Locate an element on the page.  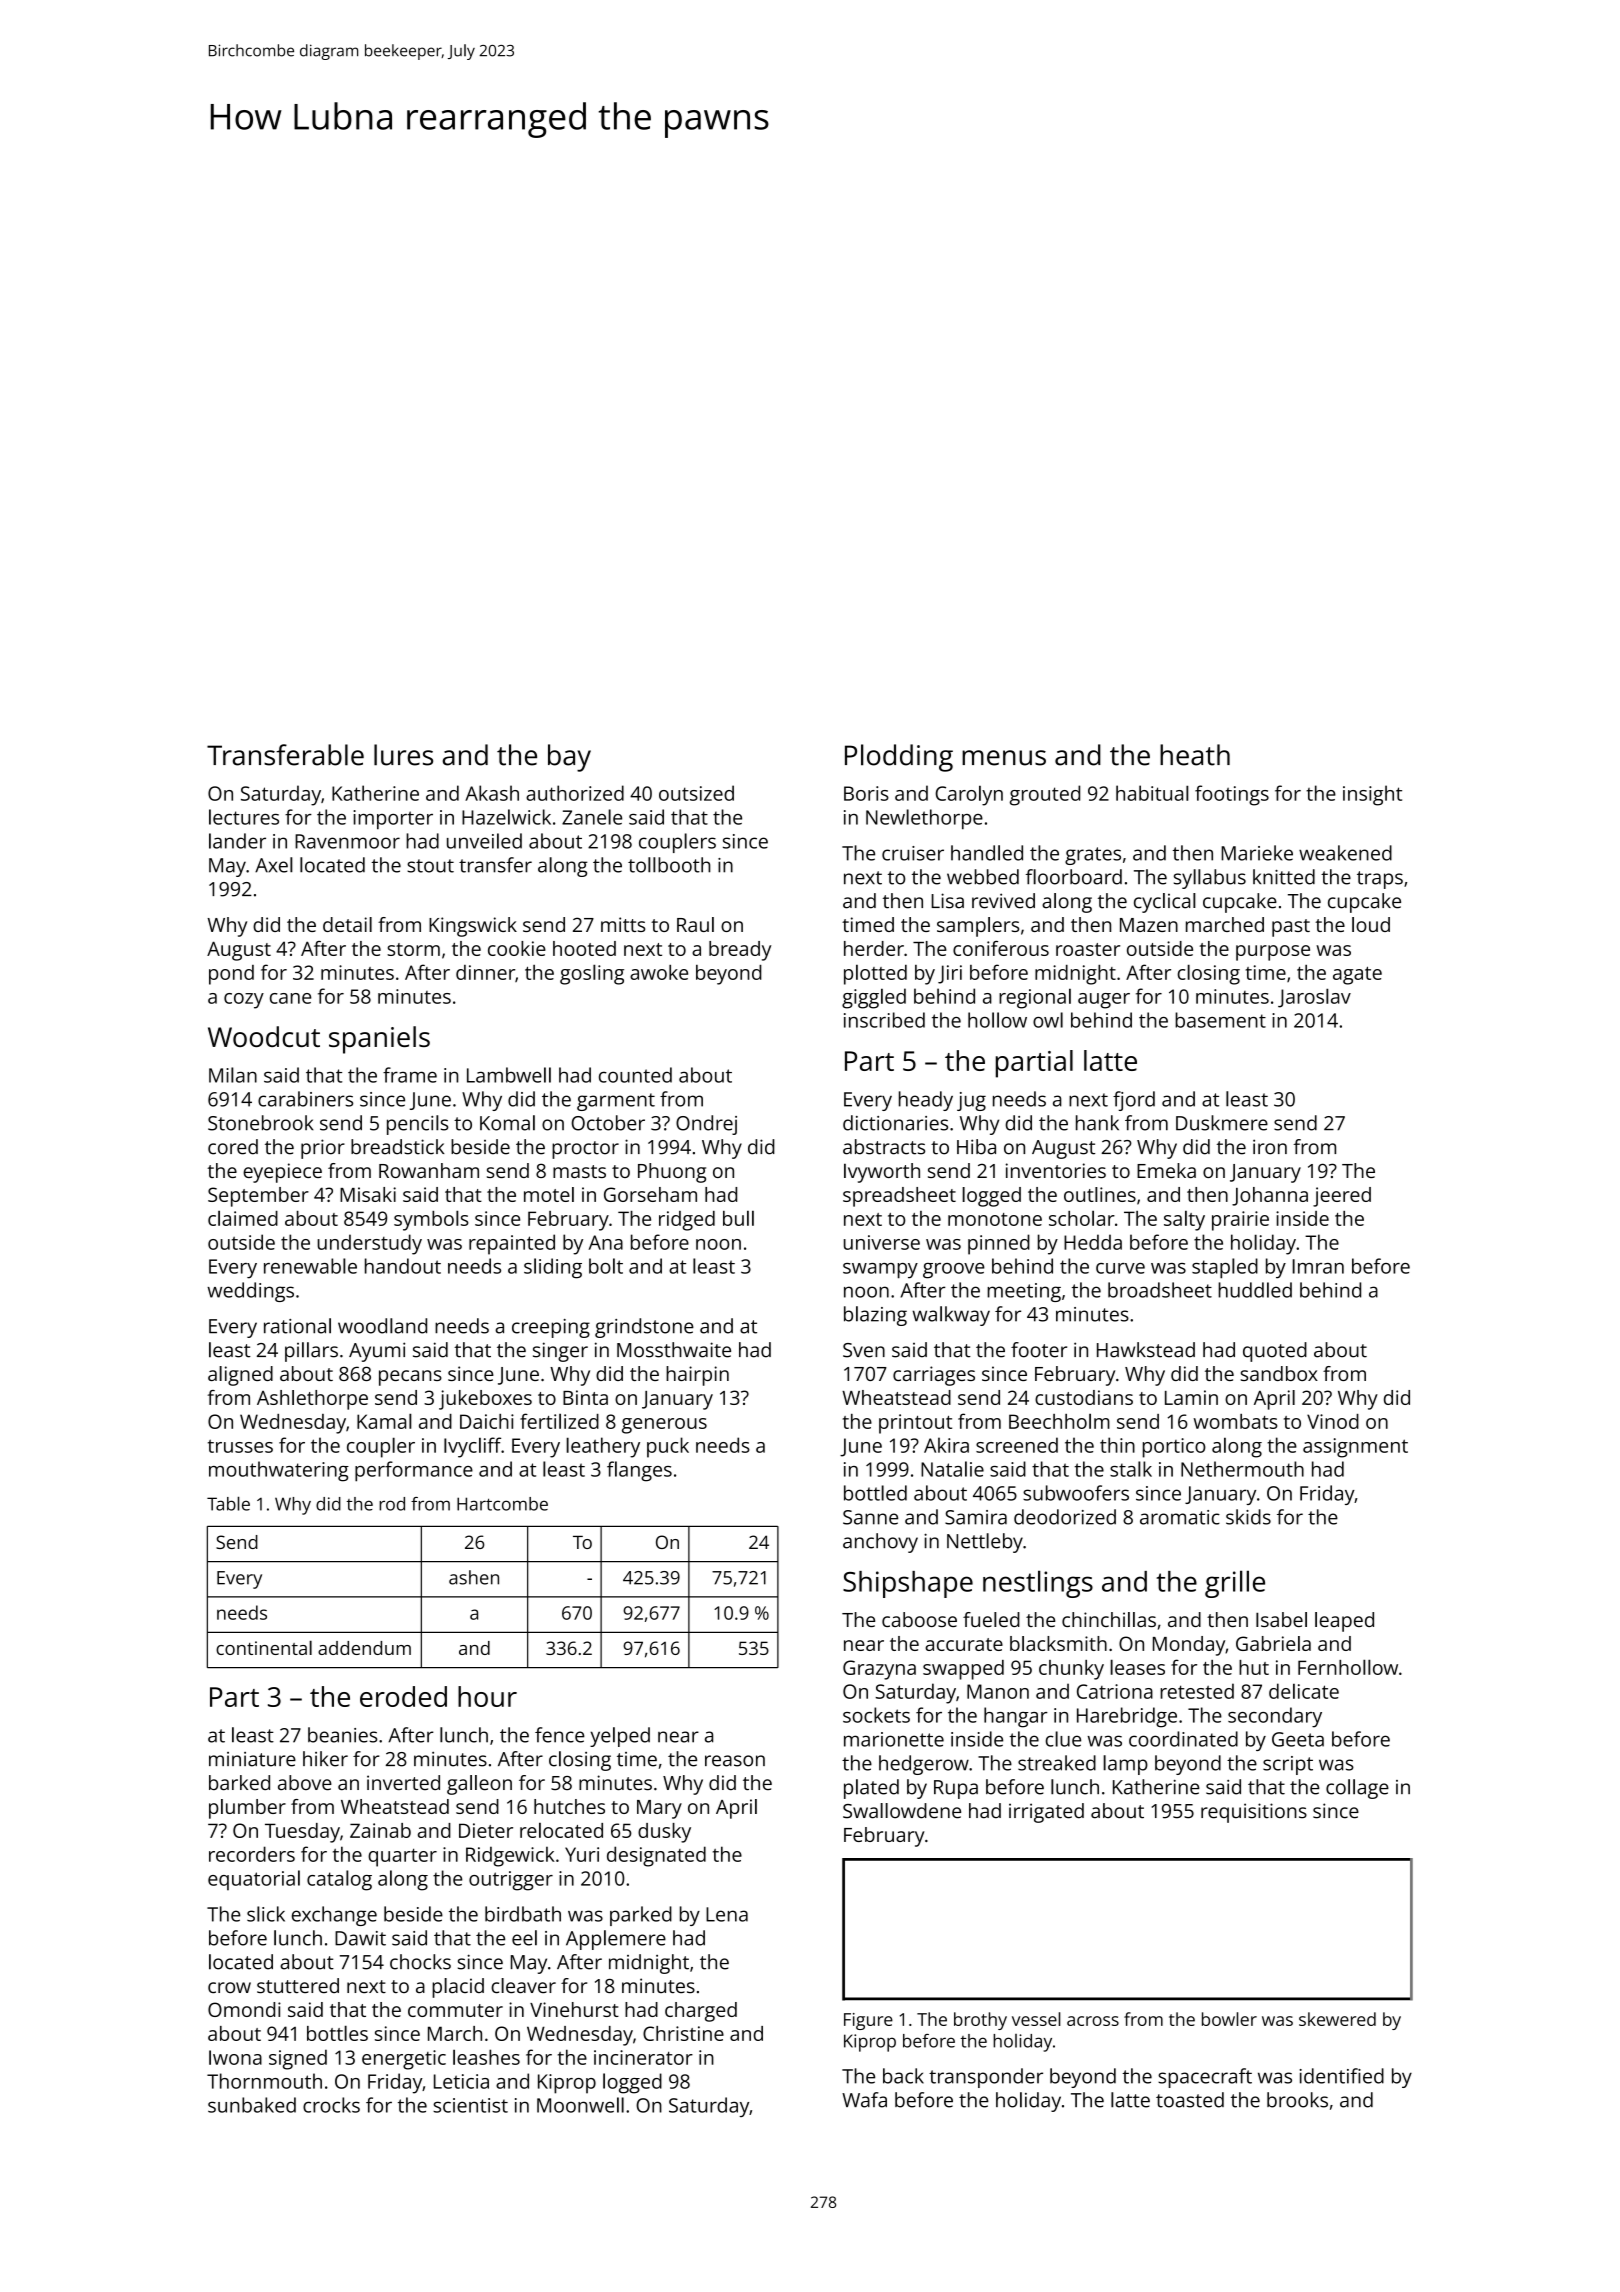
Thornmouth is located at coordinates (264, 2081).
